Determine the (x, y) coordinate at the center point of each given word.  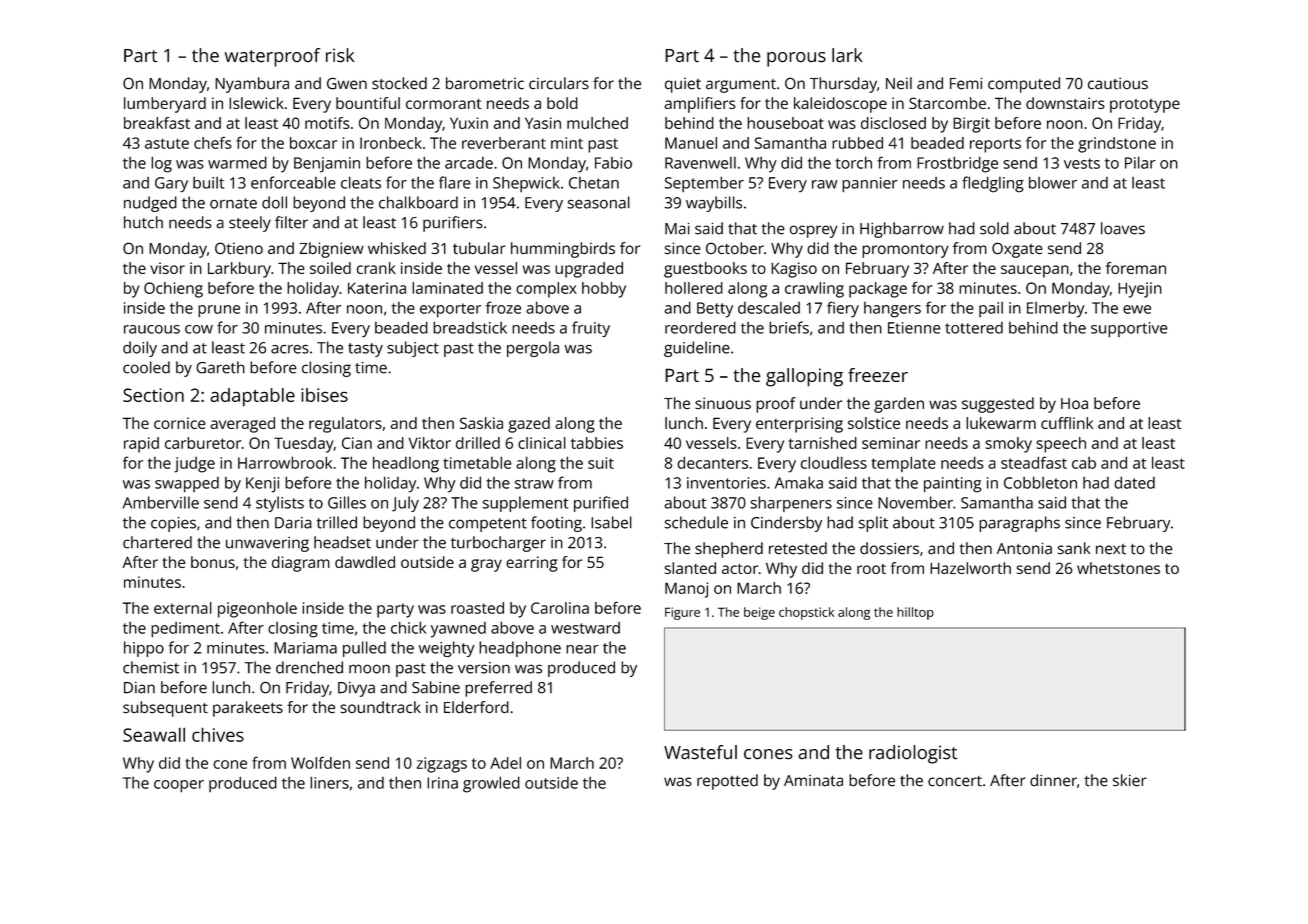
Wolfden (320, 762)
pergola (533, 349)
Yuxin (469, 123)
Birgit (971, 125)
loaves (1123, 228)
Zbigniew (331, 250)
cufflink (1067, 423)
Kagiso (794, 270)
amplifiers (700, 105)
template (903, 464)
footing (556, 524)
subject (413, 349)
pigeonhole (257, 610)
